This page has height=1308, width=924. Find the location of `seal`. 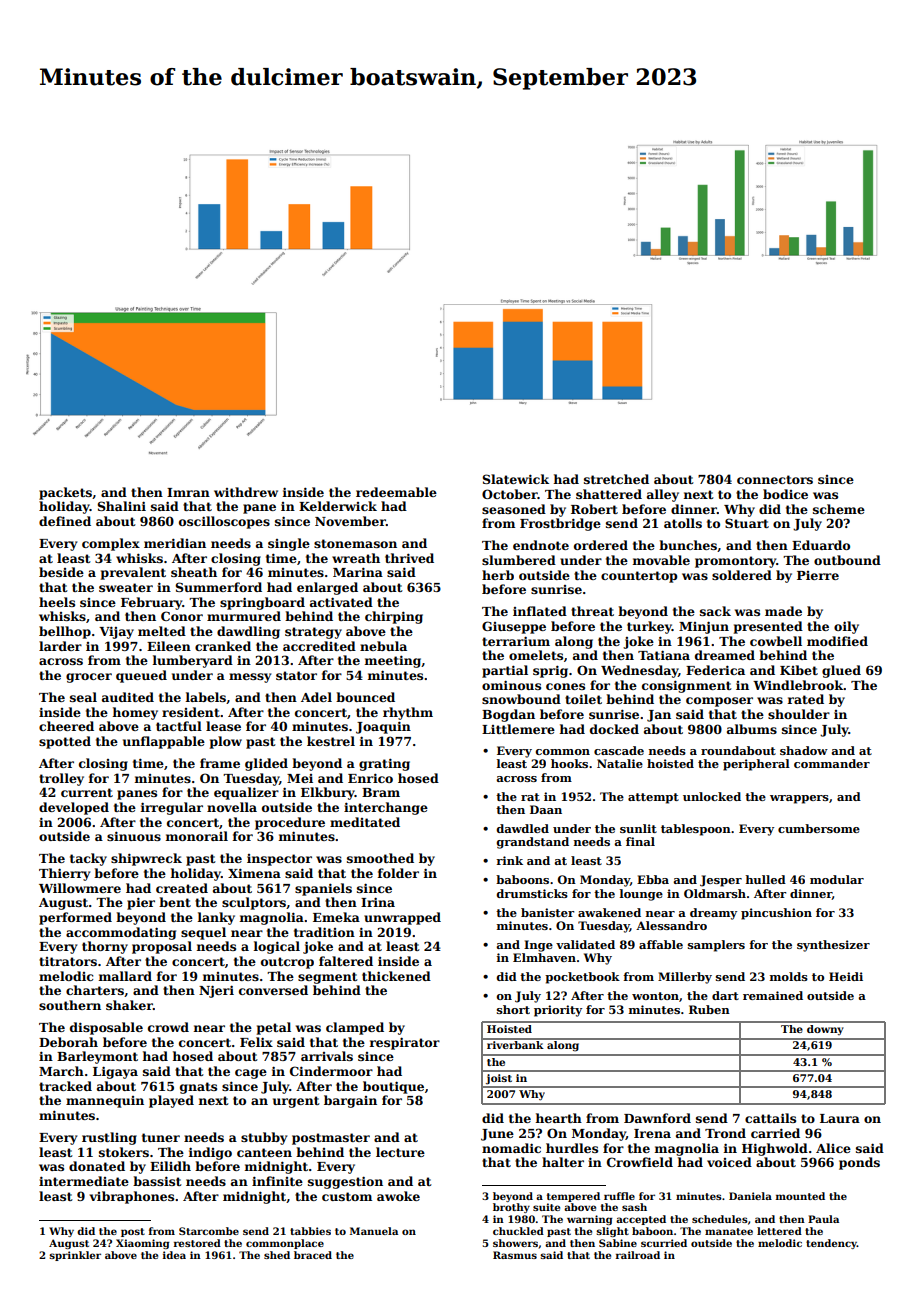

seal is located at coordinates (83, 697).
